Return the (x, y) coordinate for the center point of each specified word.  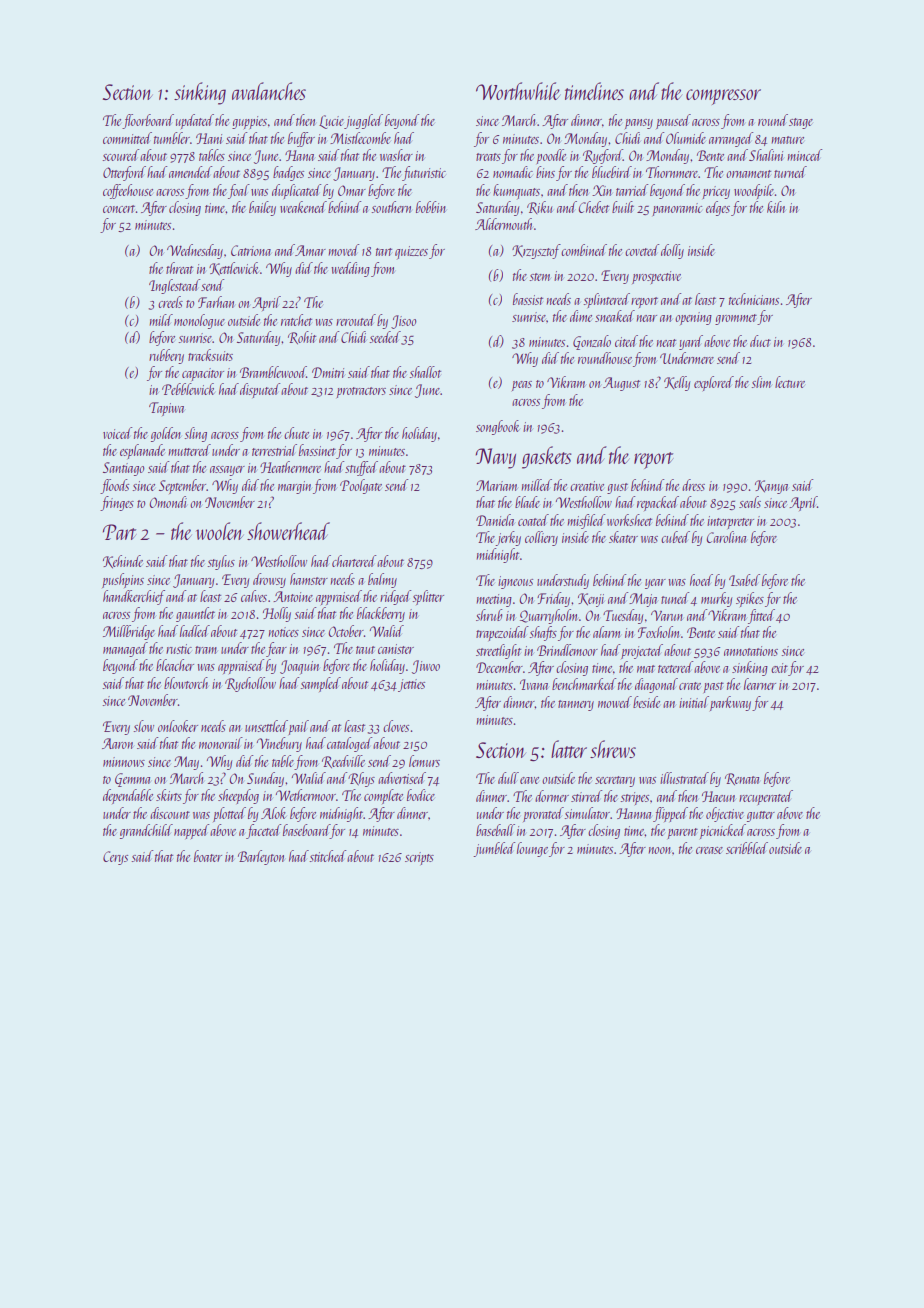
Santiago (123, 469)
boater (208, 856)
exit (779, 668)
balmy (382, 580)
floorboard (148, 121)
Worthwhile (518, 91)
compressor (723, 97)
